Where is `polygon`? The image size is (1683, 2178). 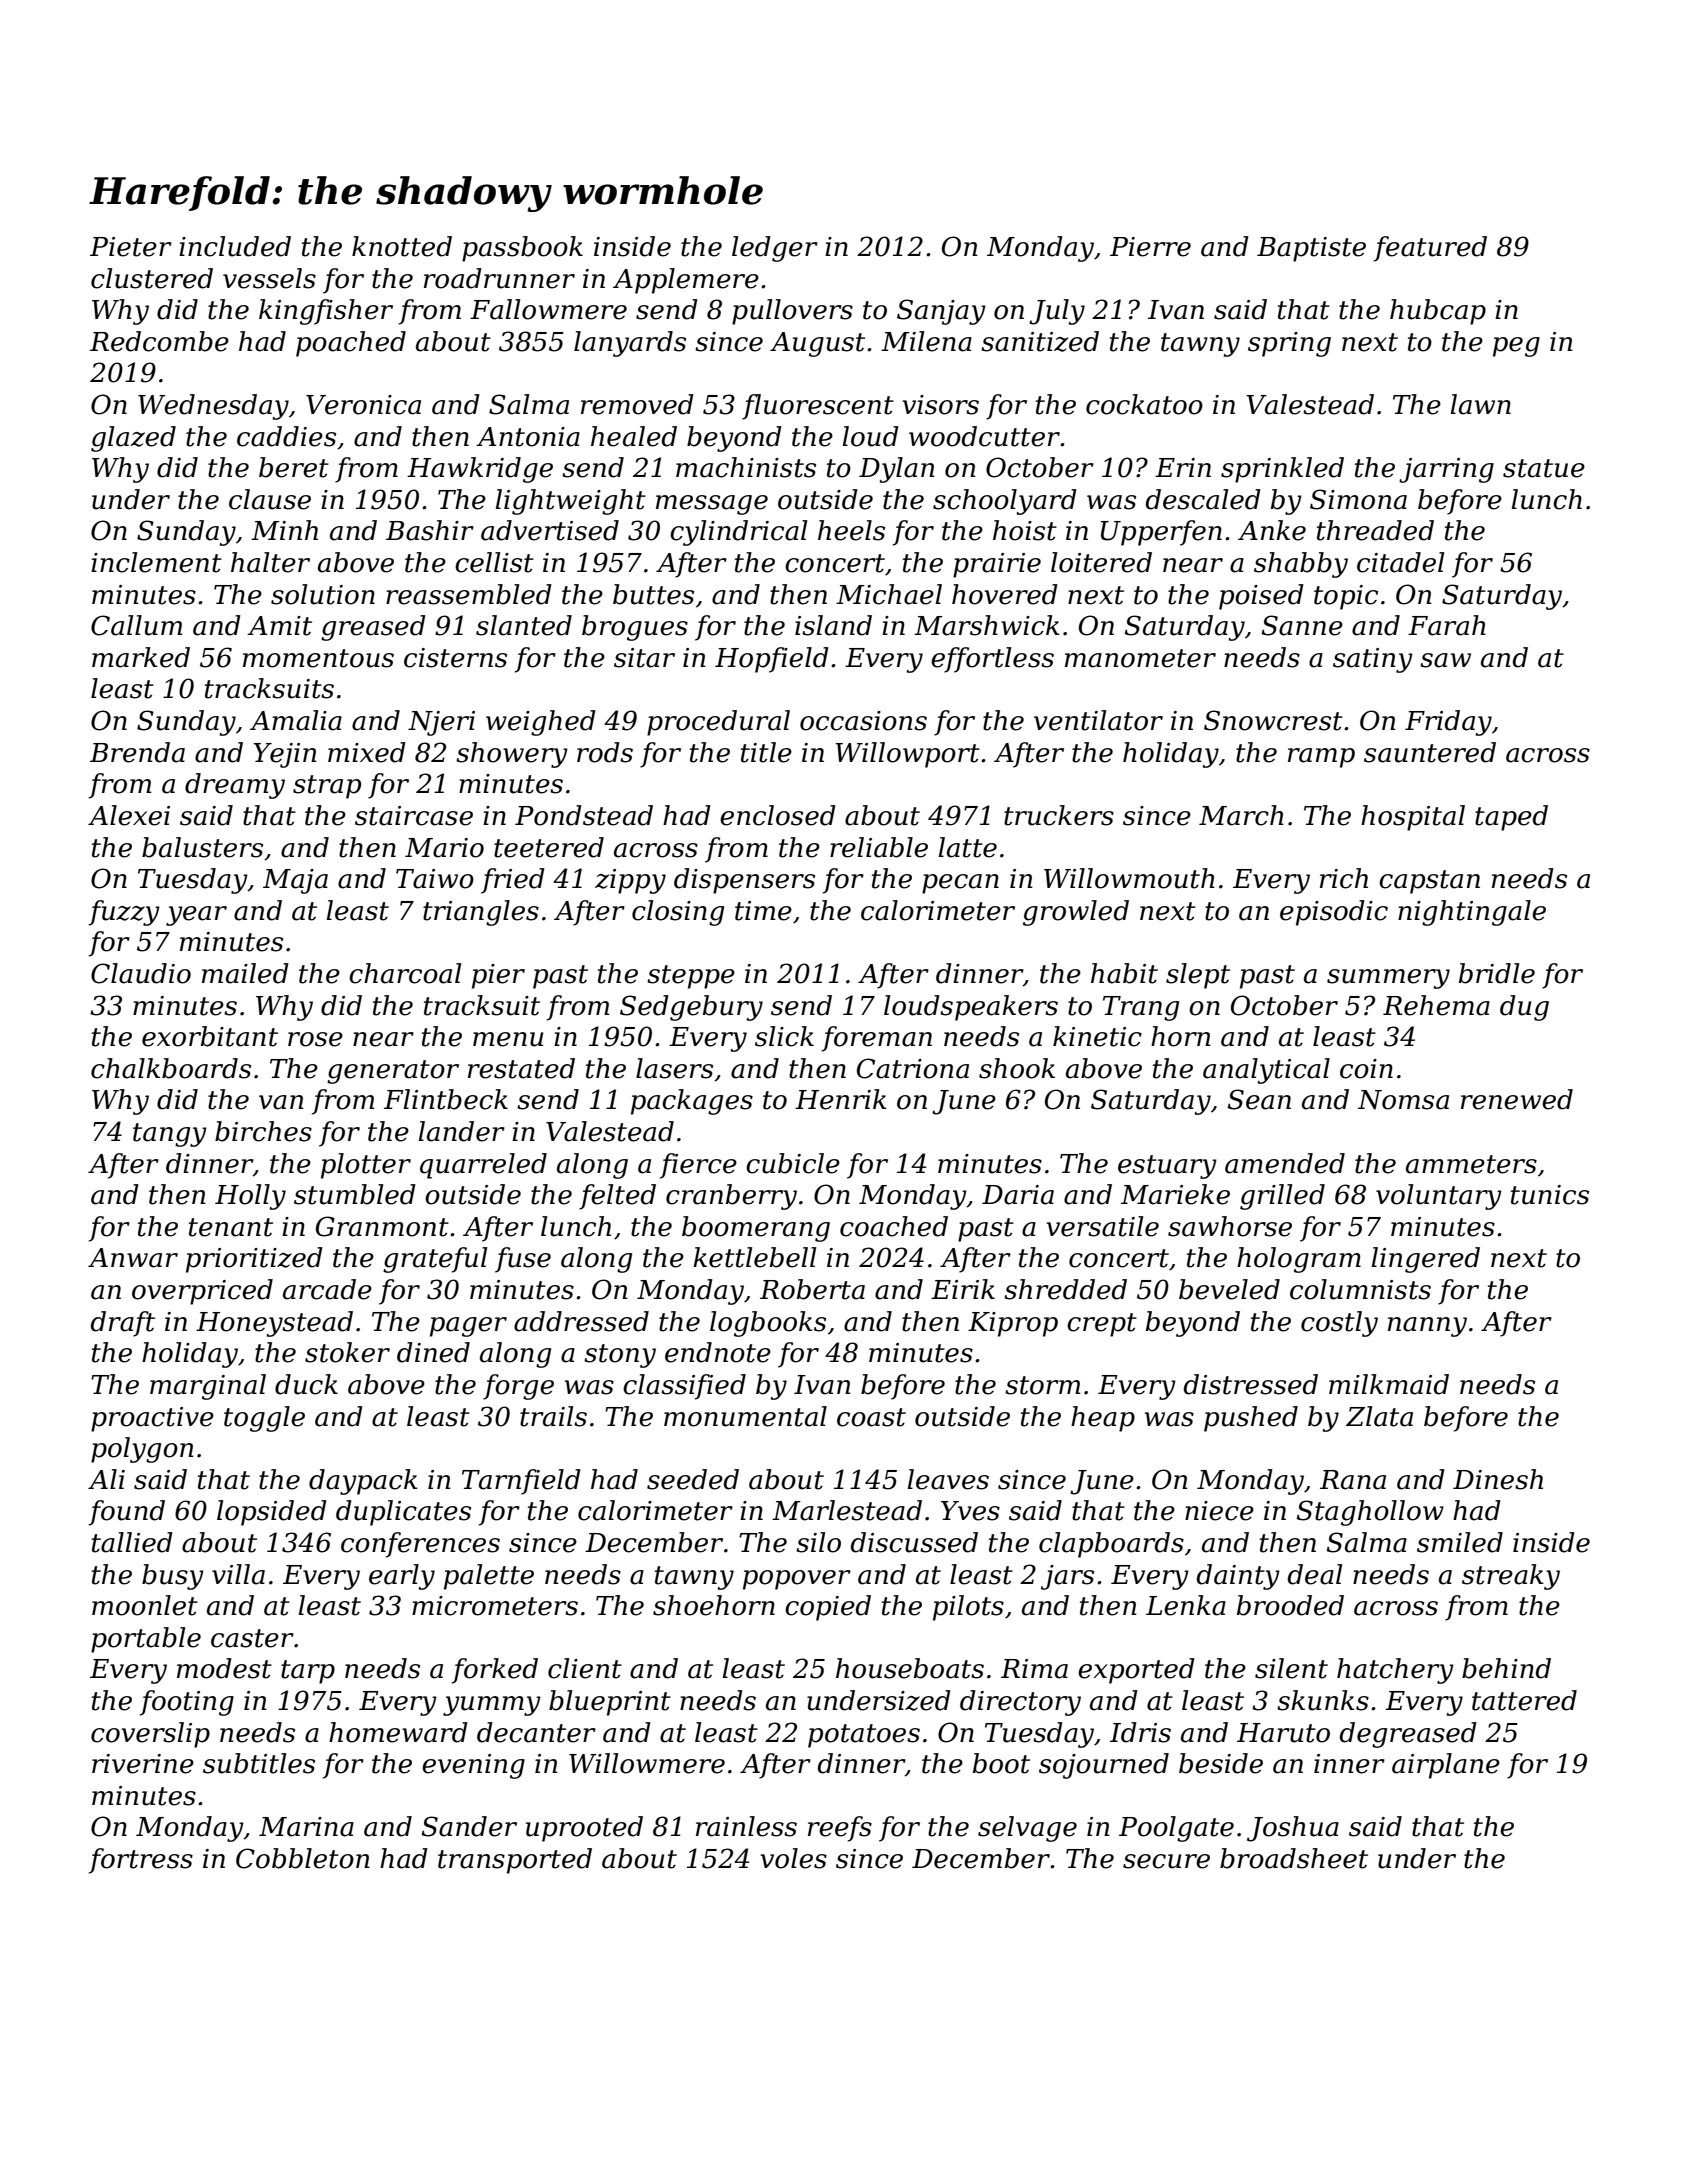 polygon is located at coordinates (142, 1450).
